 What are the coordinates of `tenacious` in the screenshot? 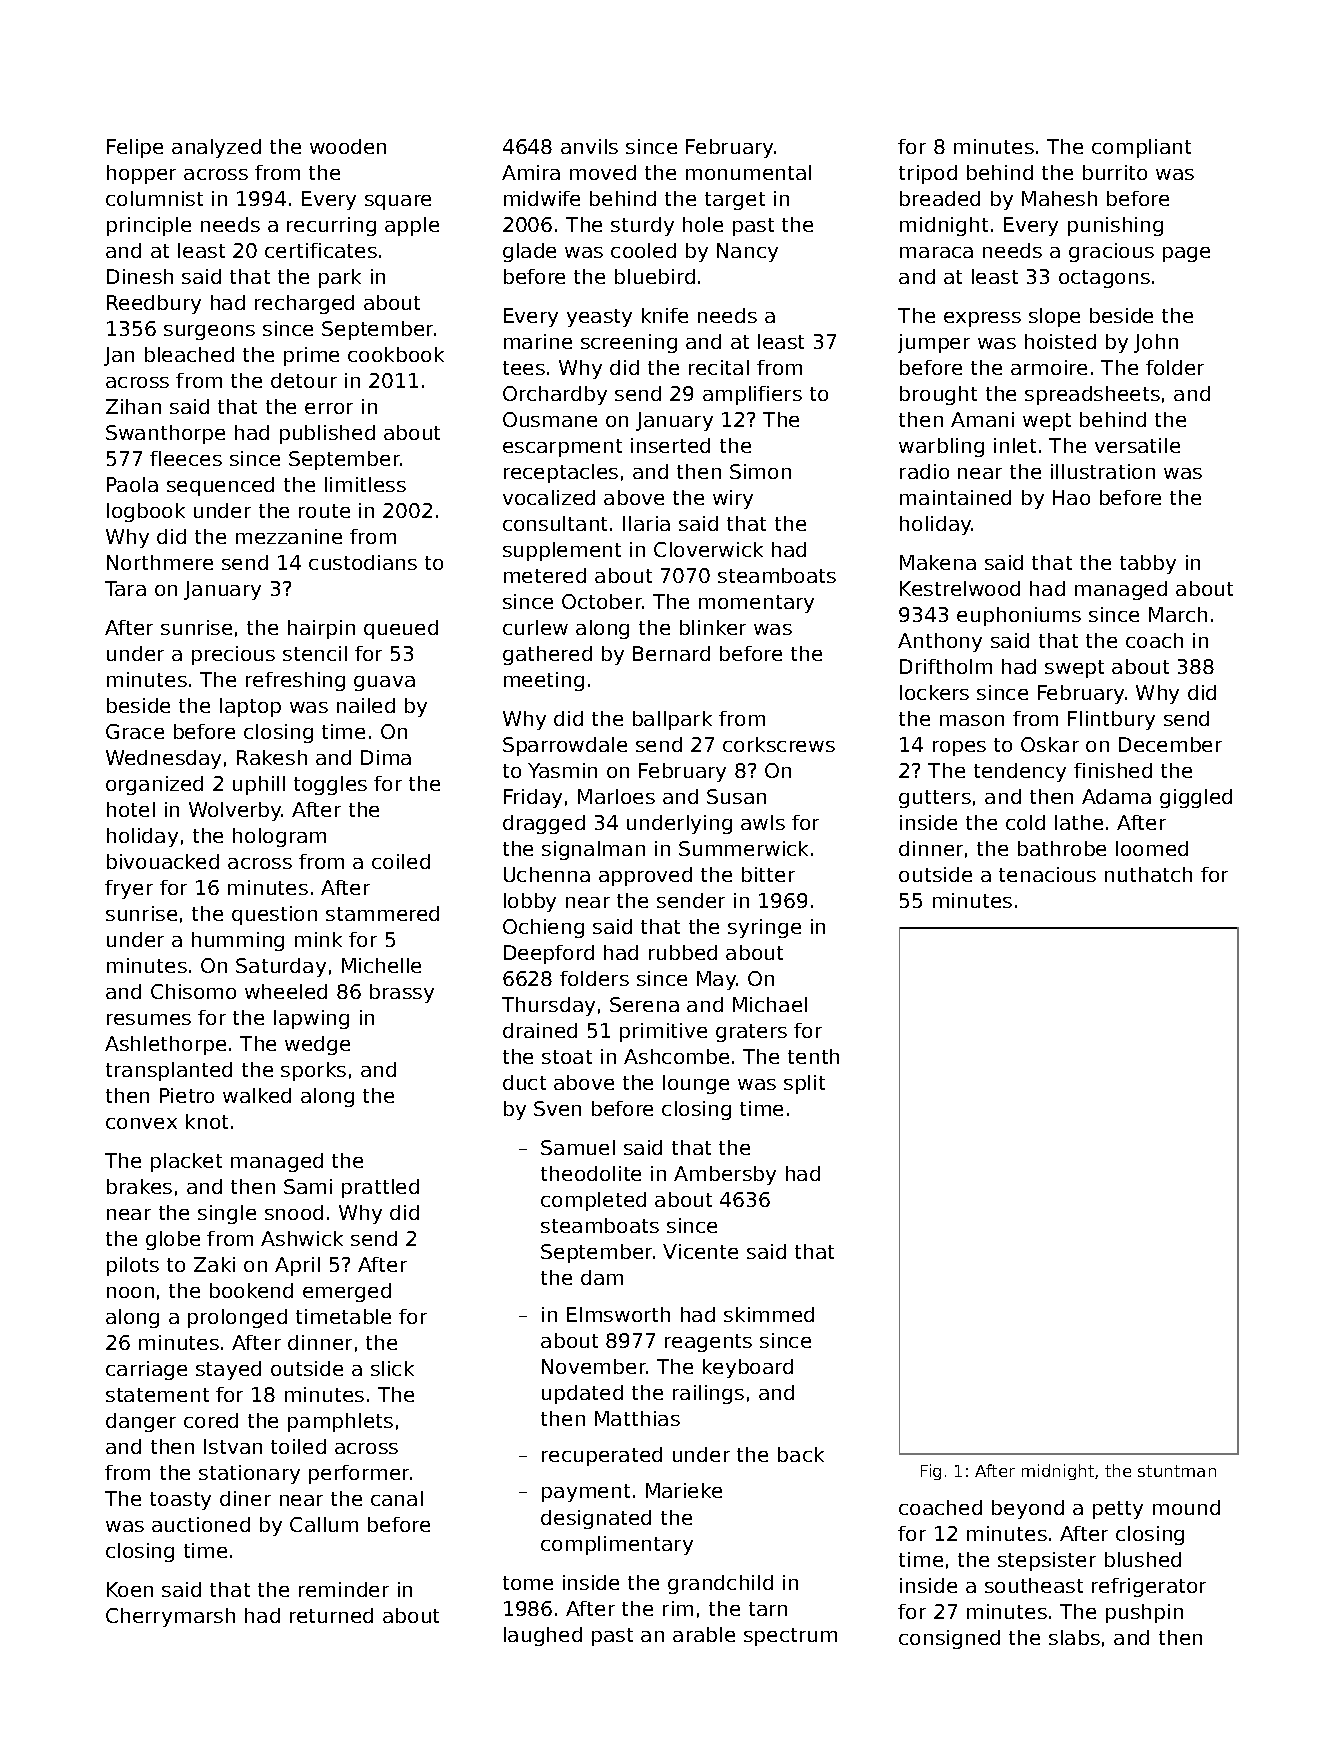 It's located at (1047, 874).
